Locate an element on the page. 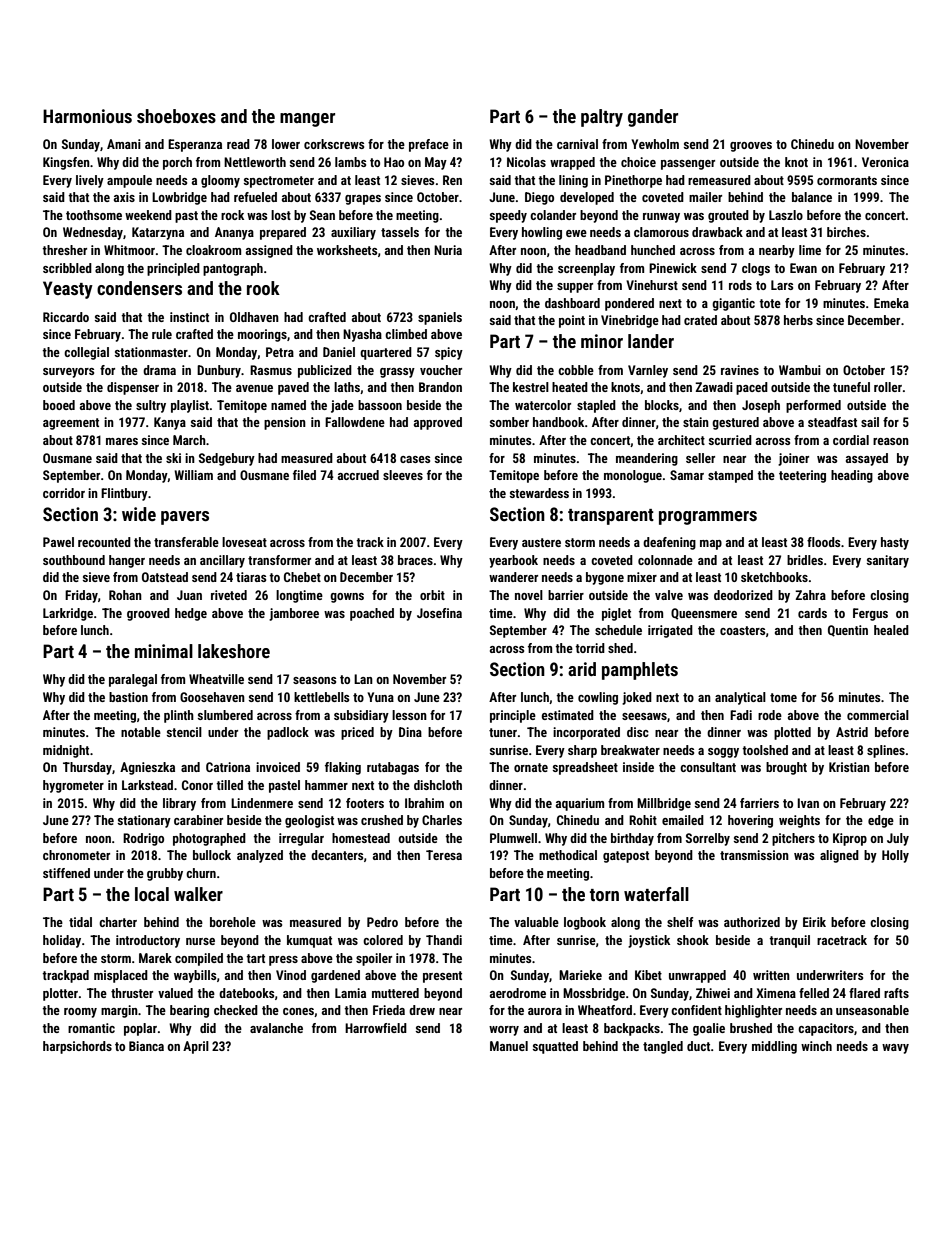 This page has width=952, height=1233. preface is located at coordinates (429, 145).
